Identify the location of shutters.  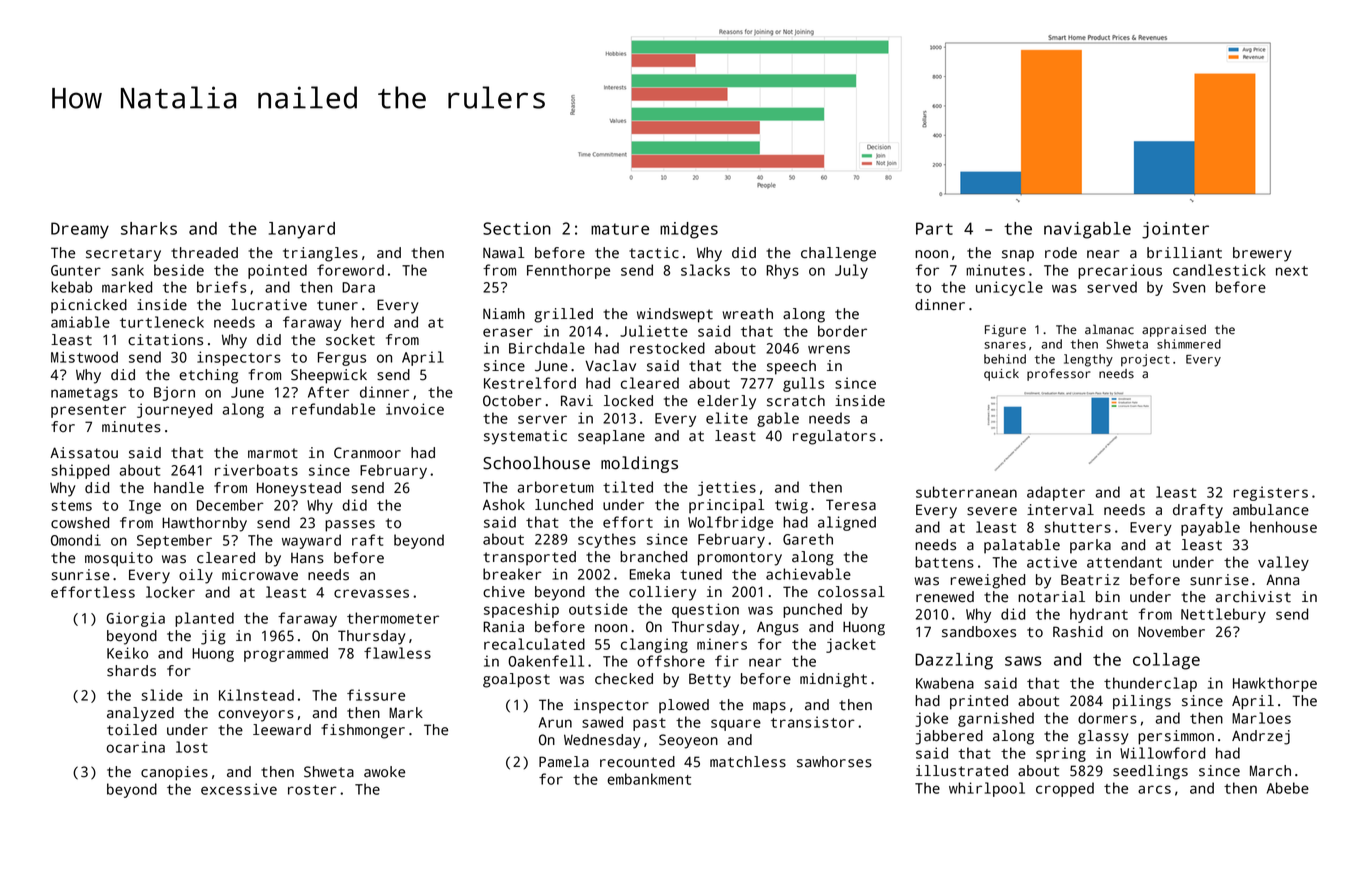
(1077, 527).
